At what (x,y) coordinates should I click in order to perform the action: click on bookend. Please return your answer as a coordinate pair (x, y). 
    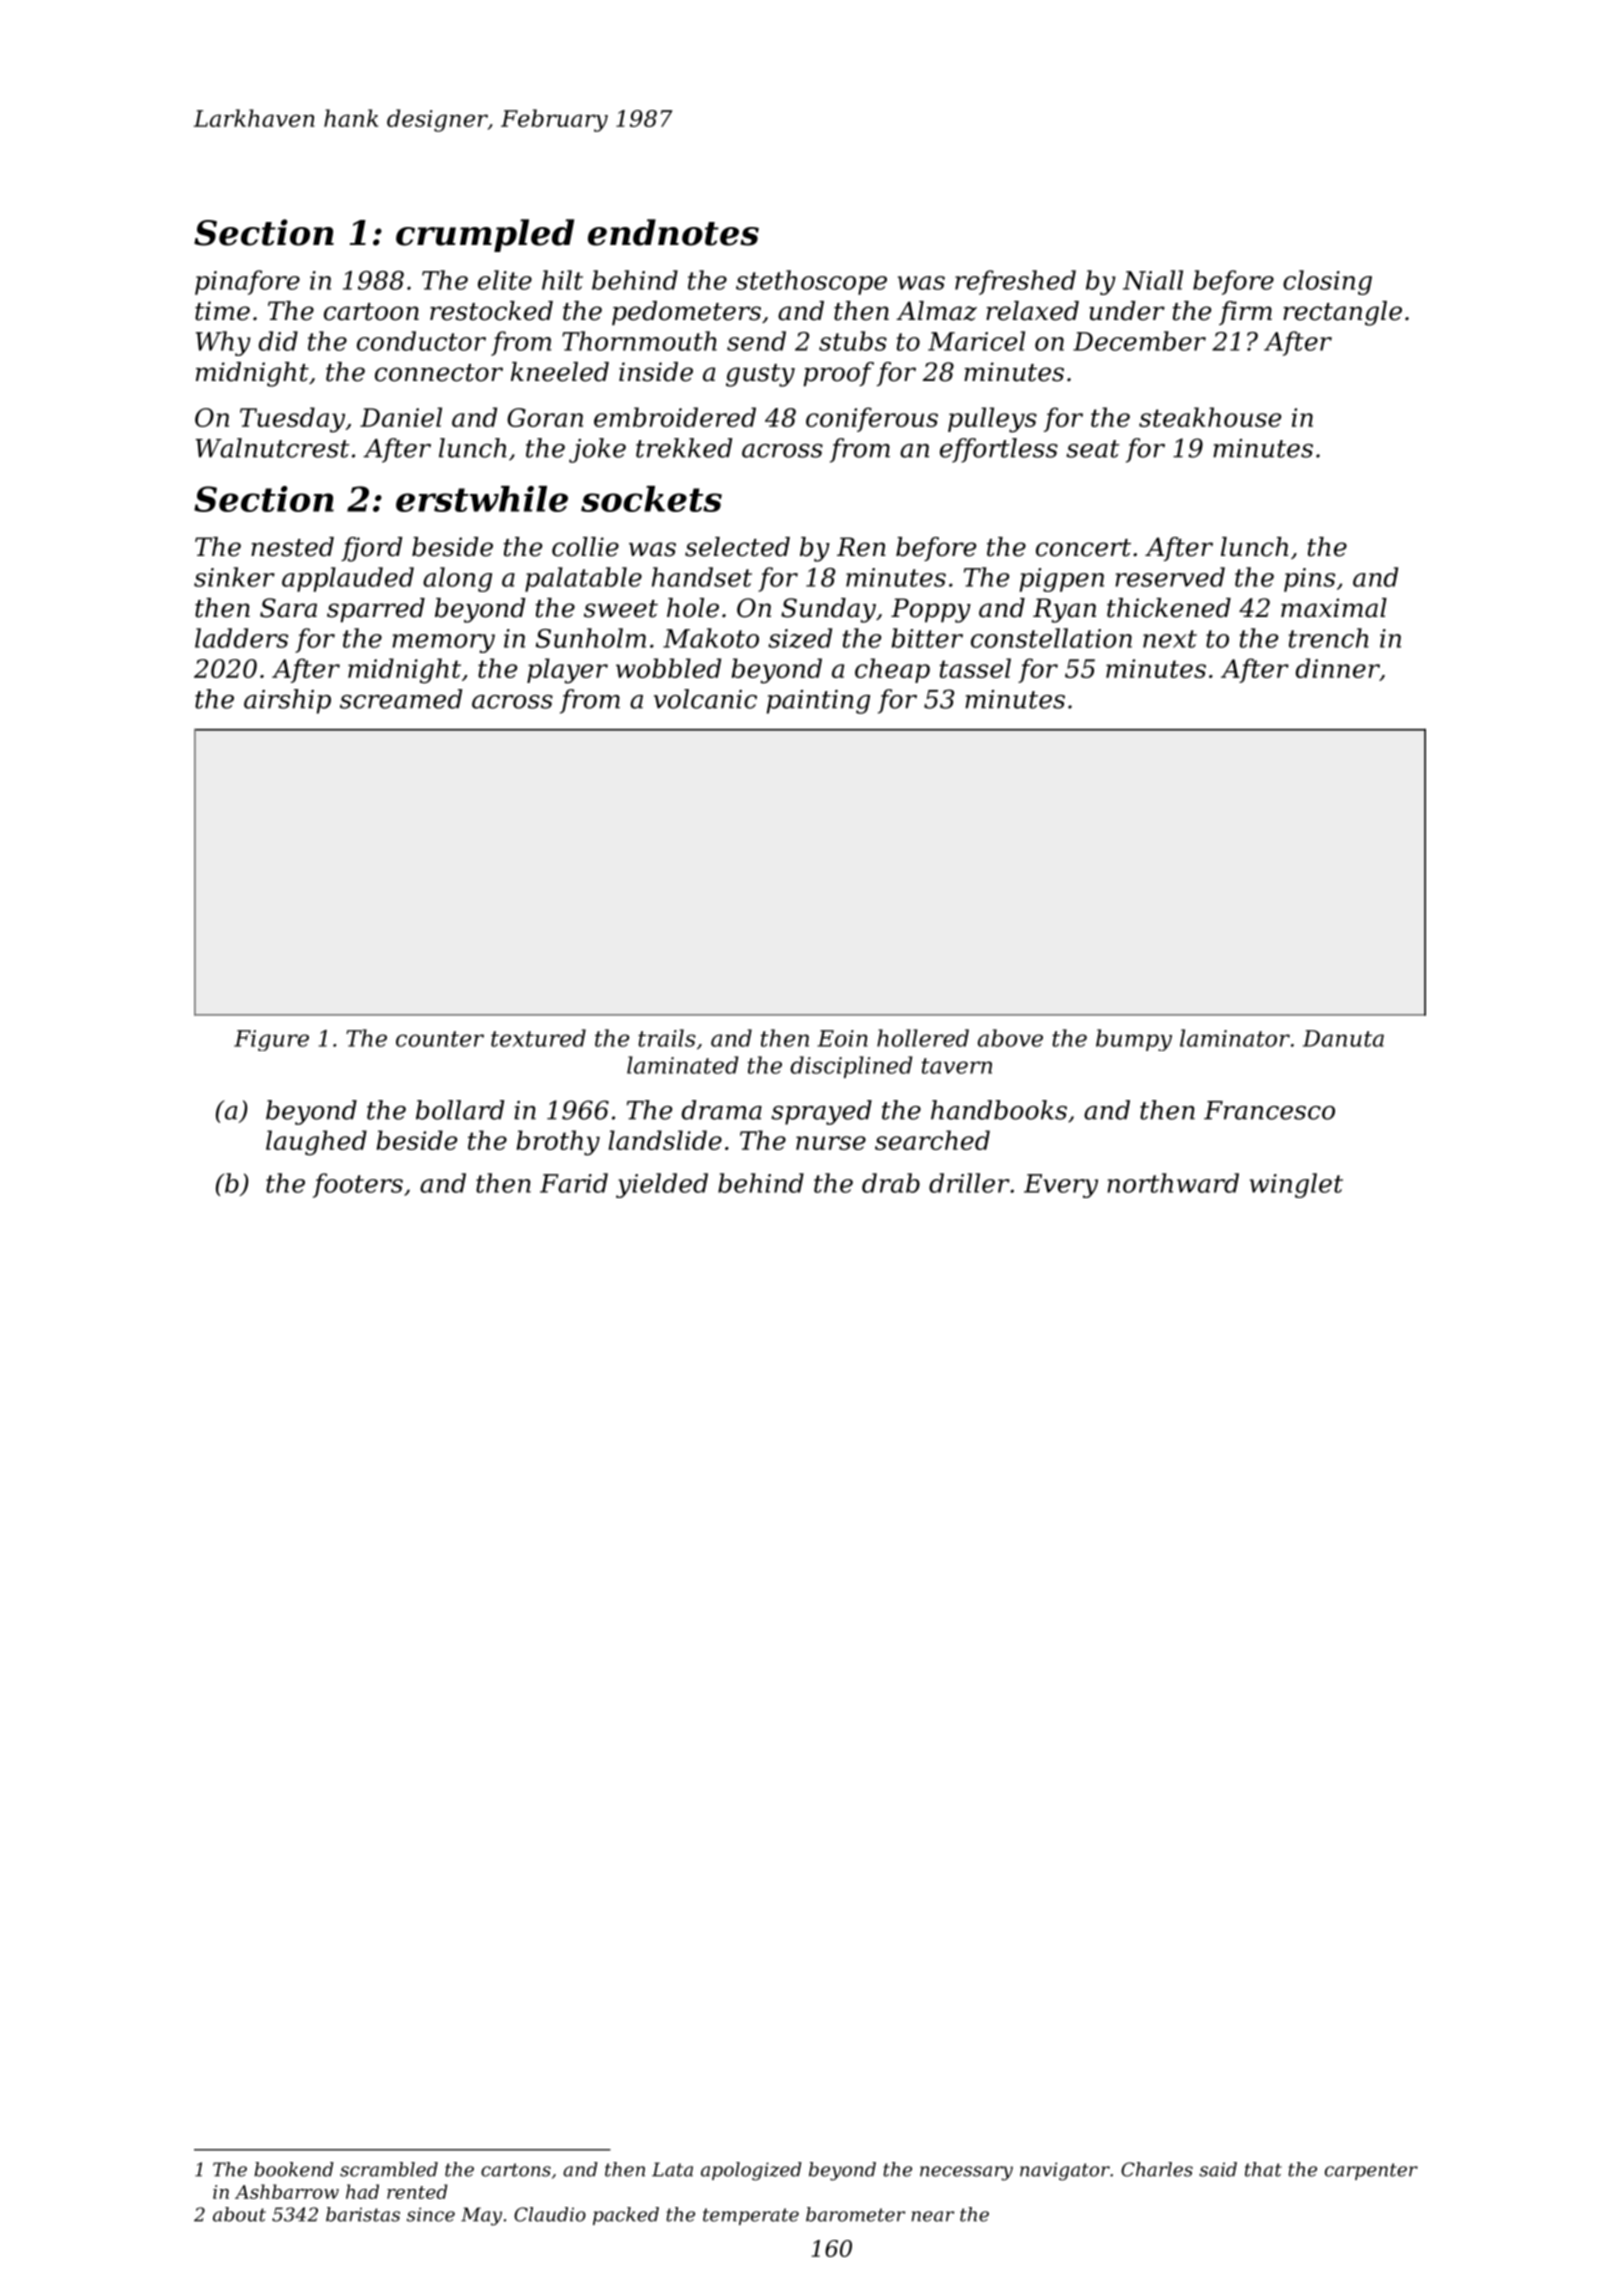
    Looking at the image, I should click on (294, 2169).
